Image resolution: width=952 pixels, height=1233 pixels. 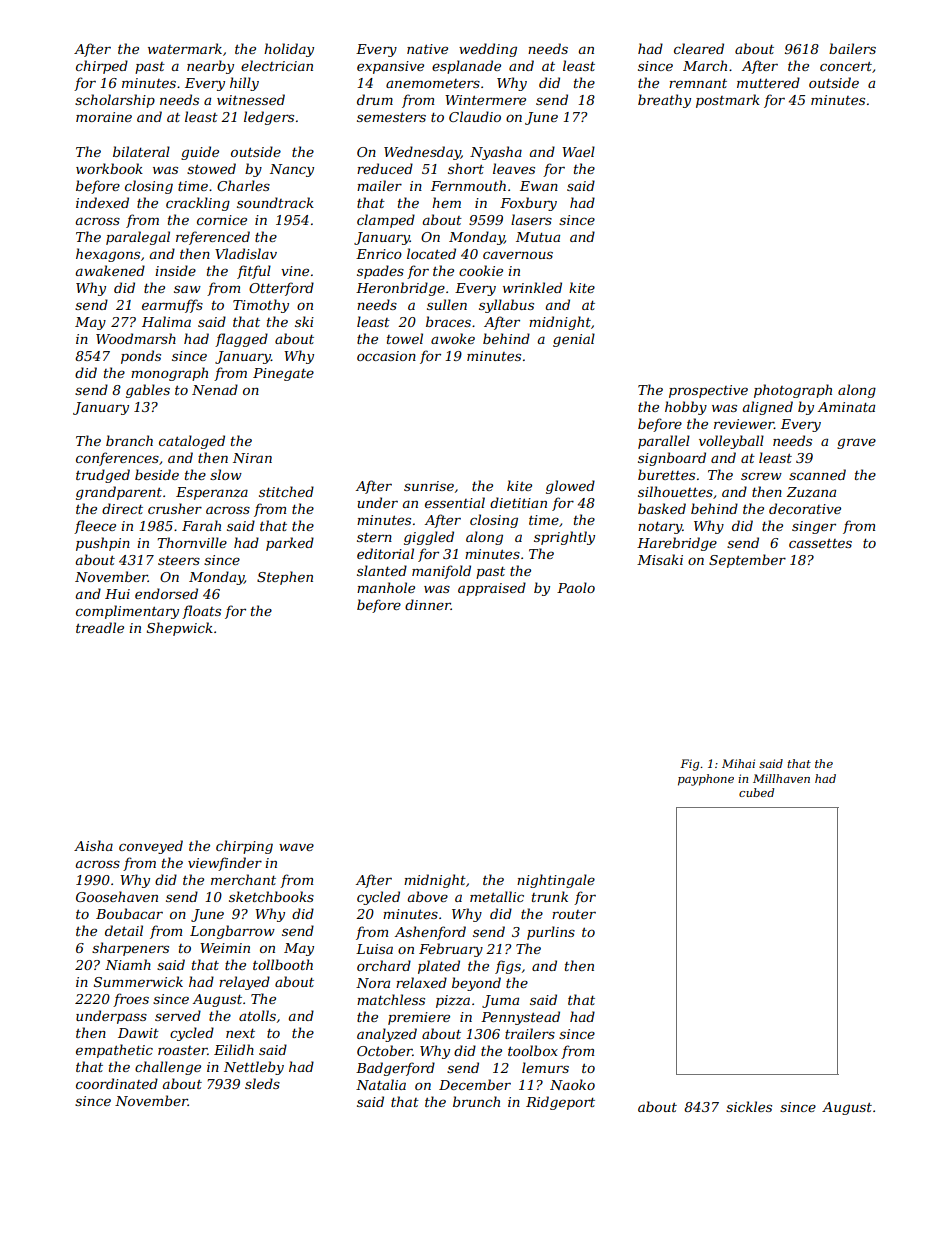 I want to click on dinner, so click(x=428, y=604).
